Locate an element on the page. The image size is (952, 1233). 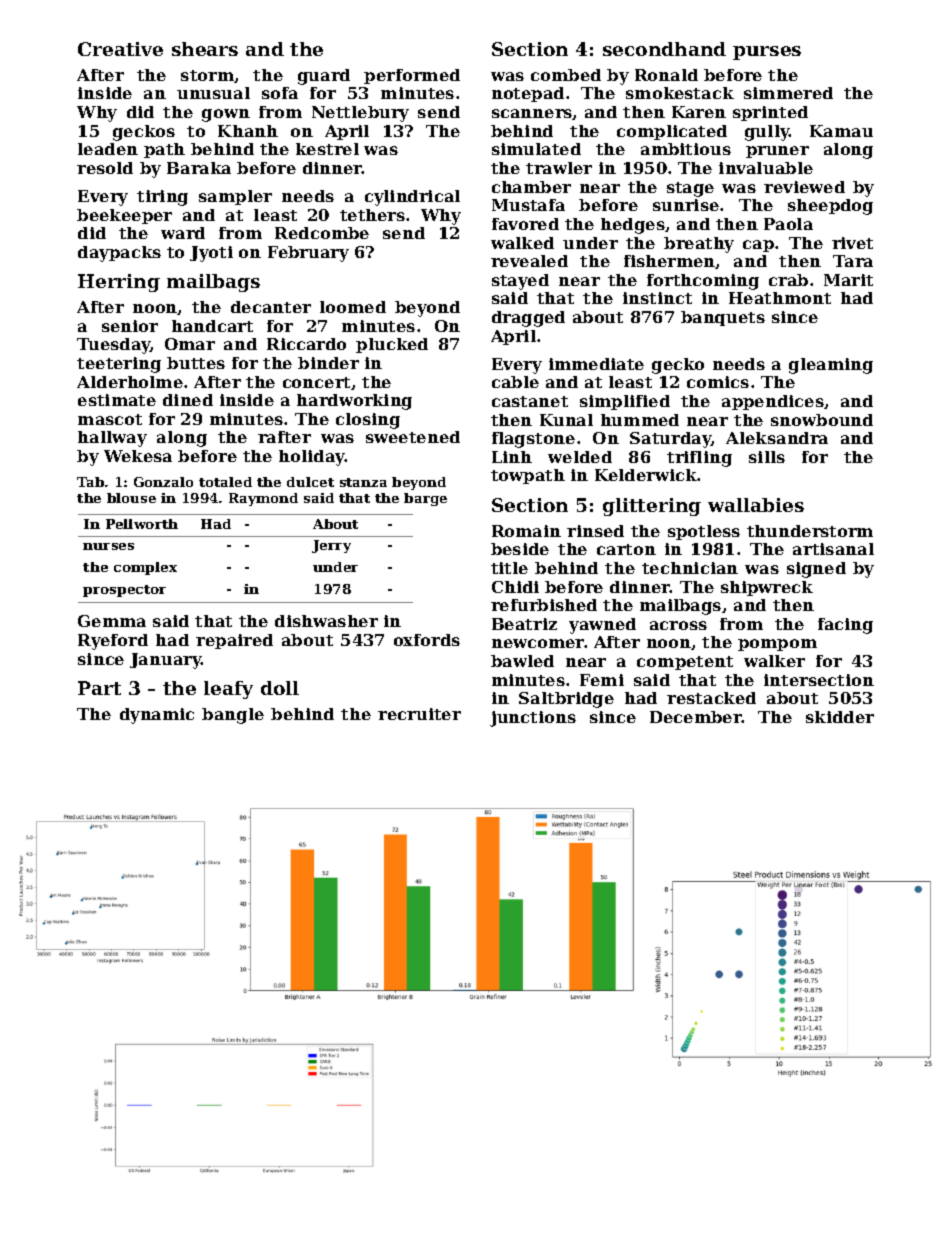
recruiter is located at coordinates (419, 714).
